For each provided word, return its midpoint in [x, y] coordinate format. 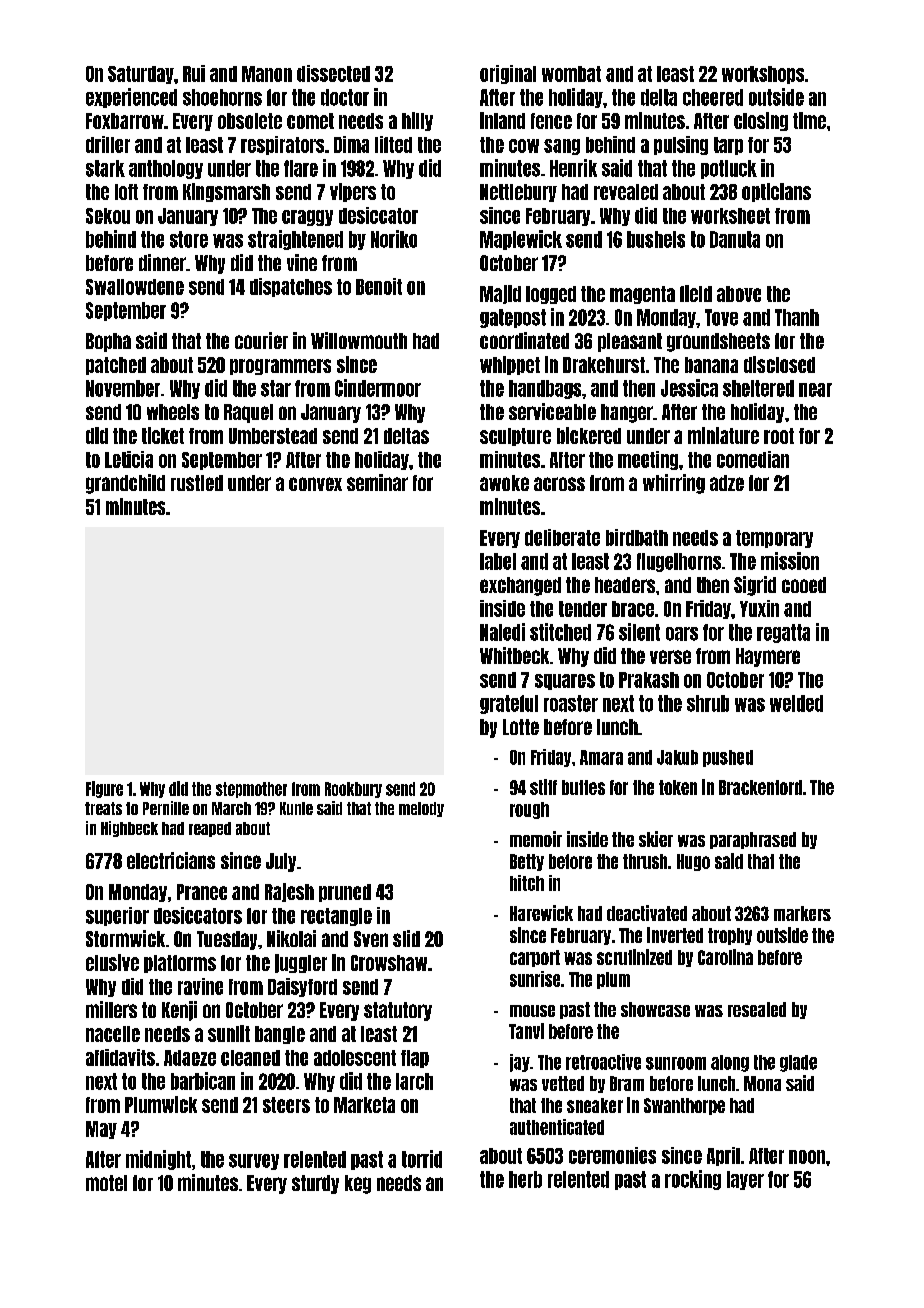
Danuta [735, 239]
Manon [267, 74]
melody [421, 809]
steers [286, 1105]
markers [802, 913]
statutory [398, 1011]
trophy [730, 936]
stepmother [251, 790]
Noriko [394, 239]
